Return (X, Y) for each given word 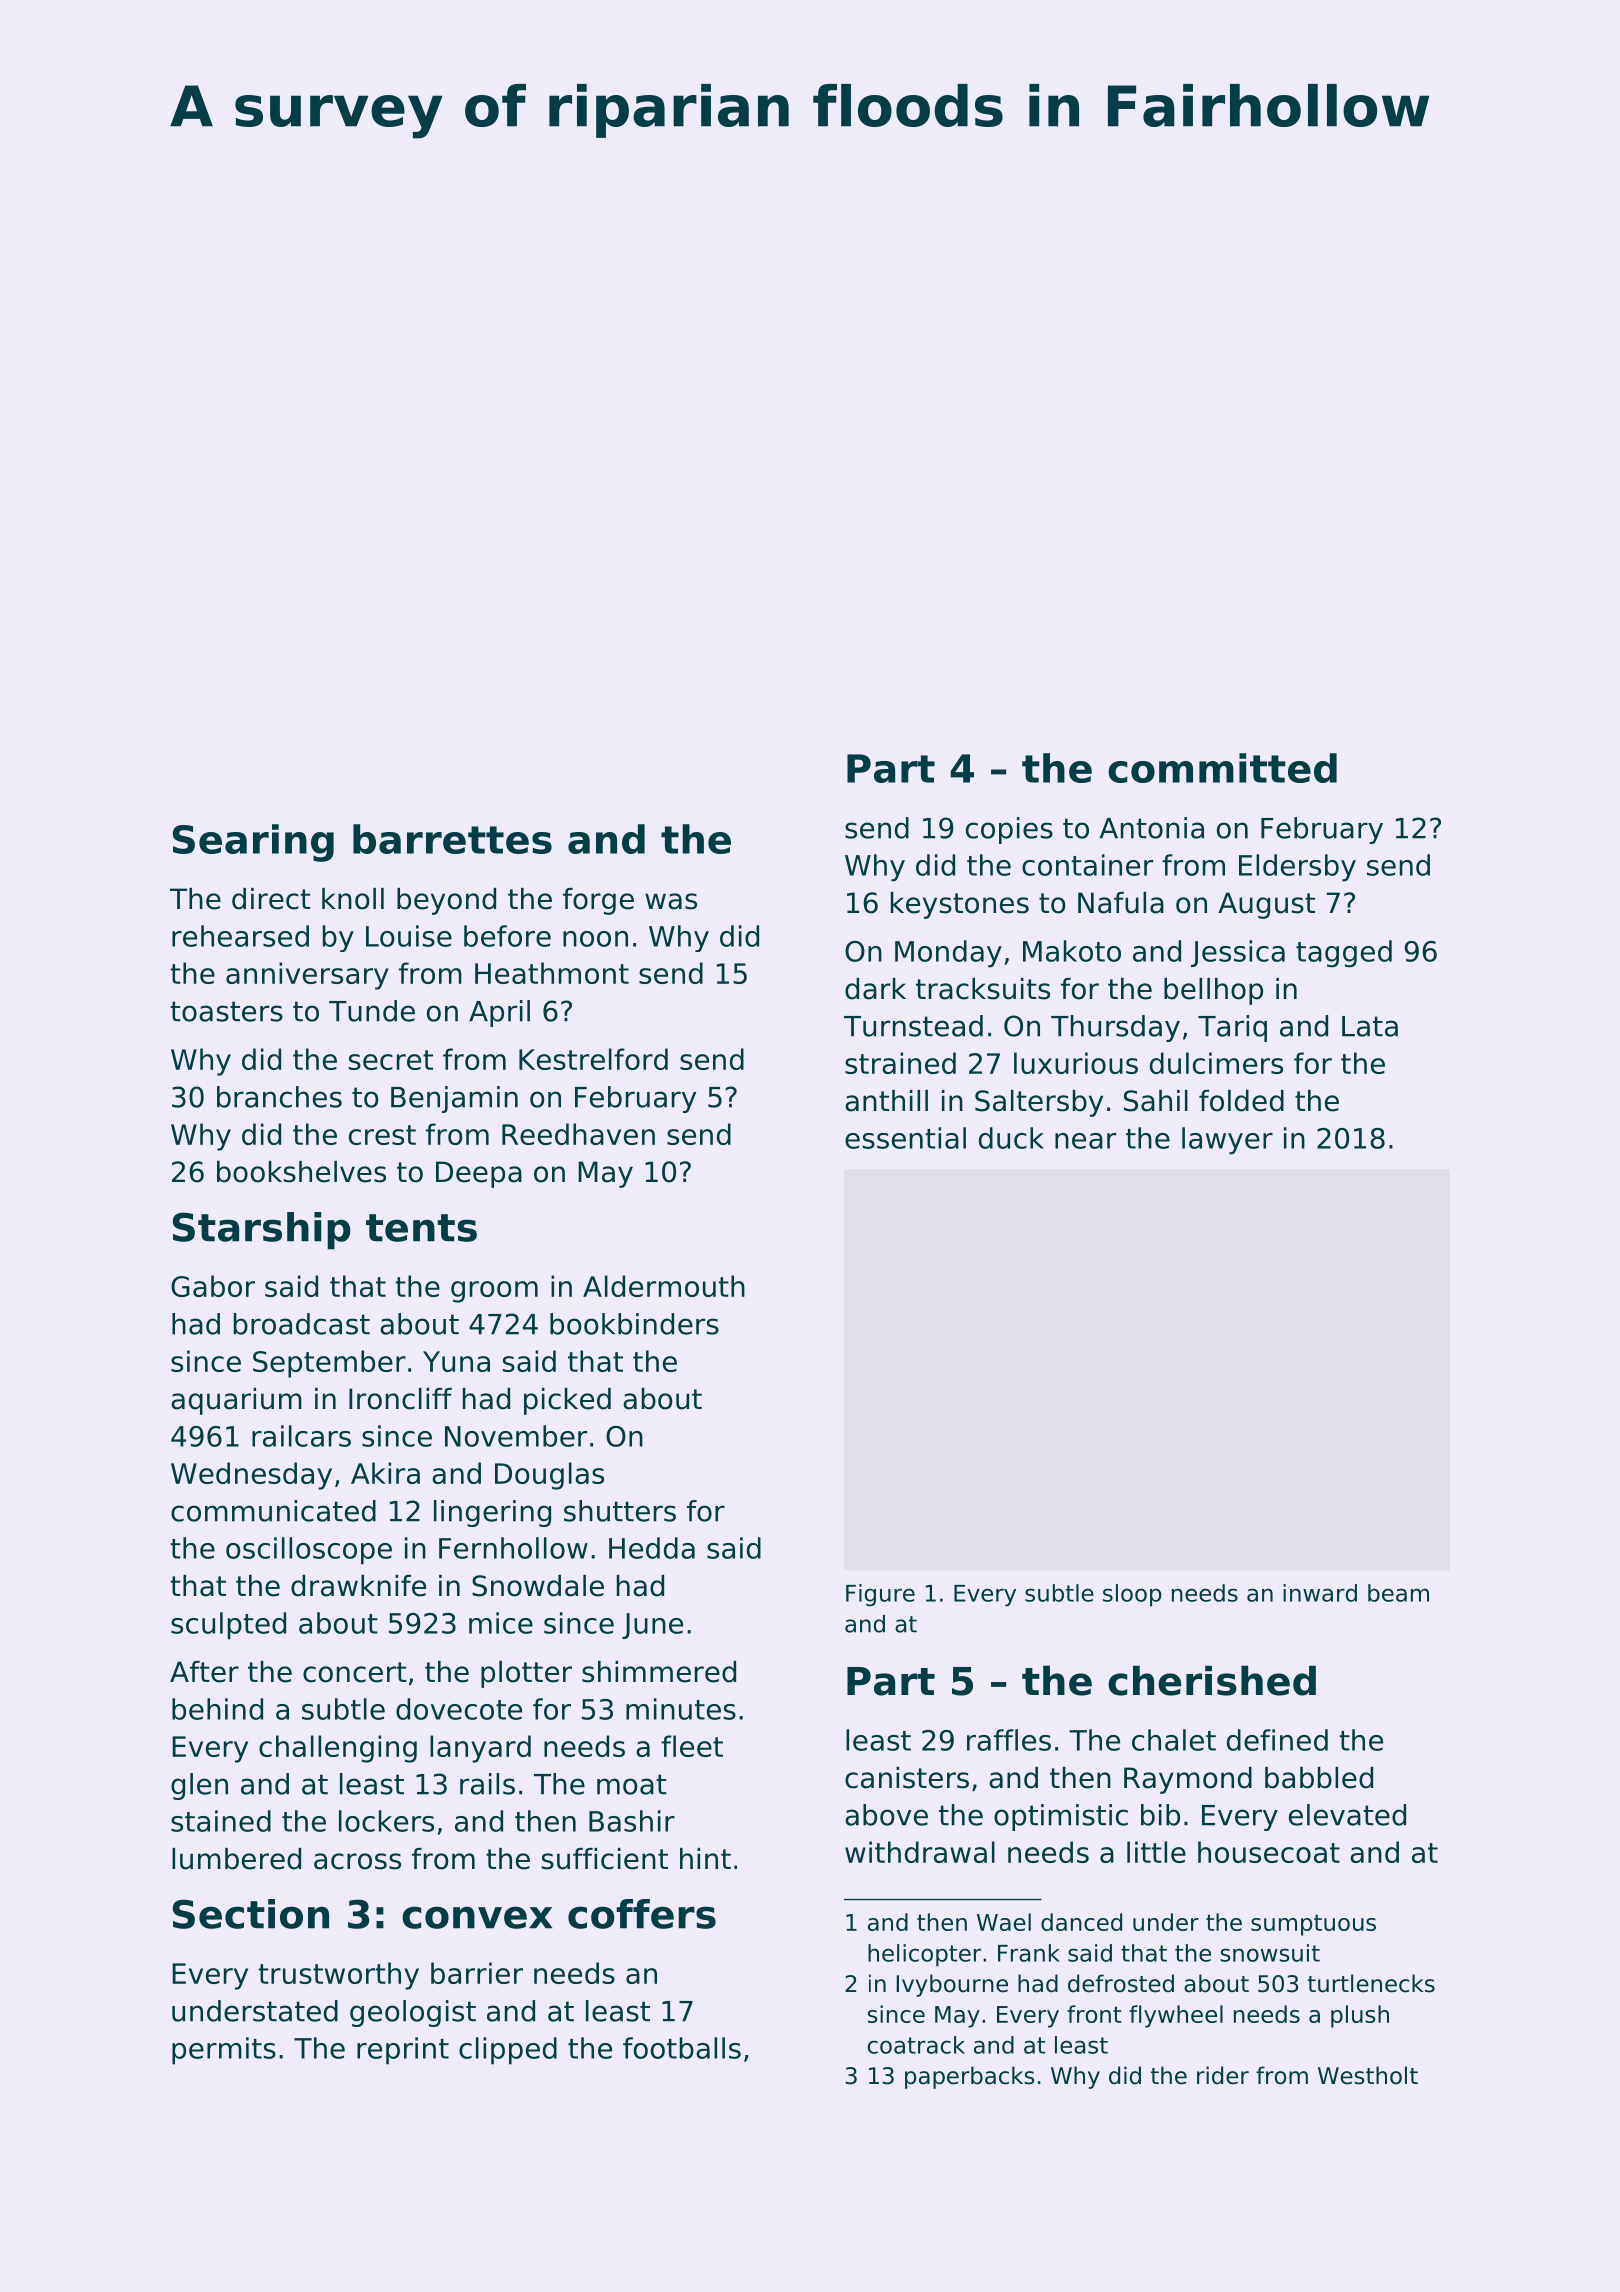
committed (1222, 768)
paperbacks (970, 2077)
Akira (385, 1473)
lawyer (1227, 1141)
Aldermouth (664, 1286)
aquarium (236, 1401)
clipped (508, 2051)
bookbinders (634, 1324)
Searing (253, 843)
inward (1320, 1593)
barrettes (452, 839)
